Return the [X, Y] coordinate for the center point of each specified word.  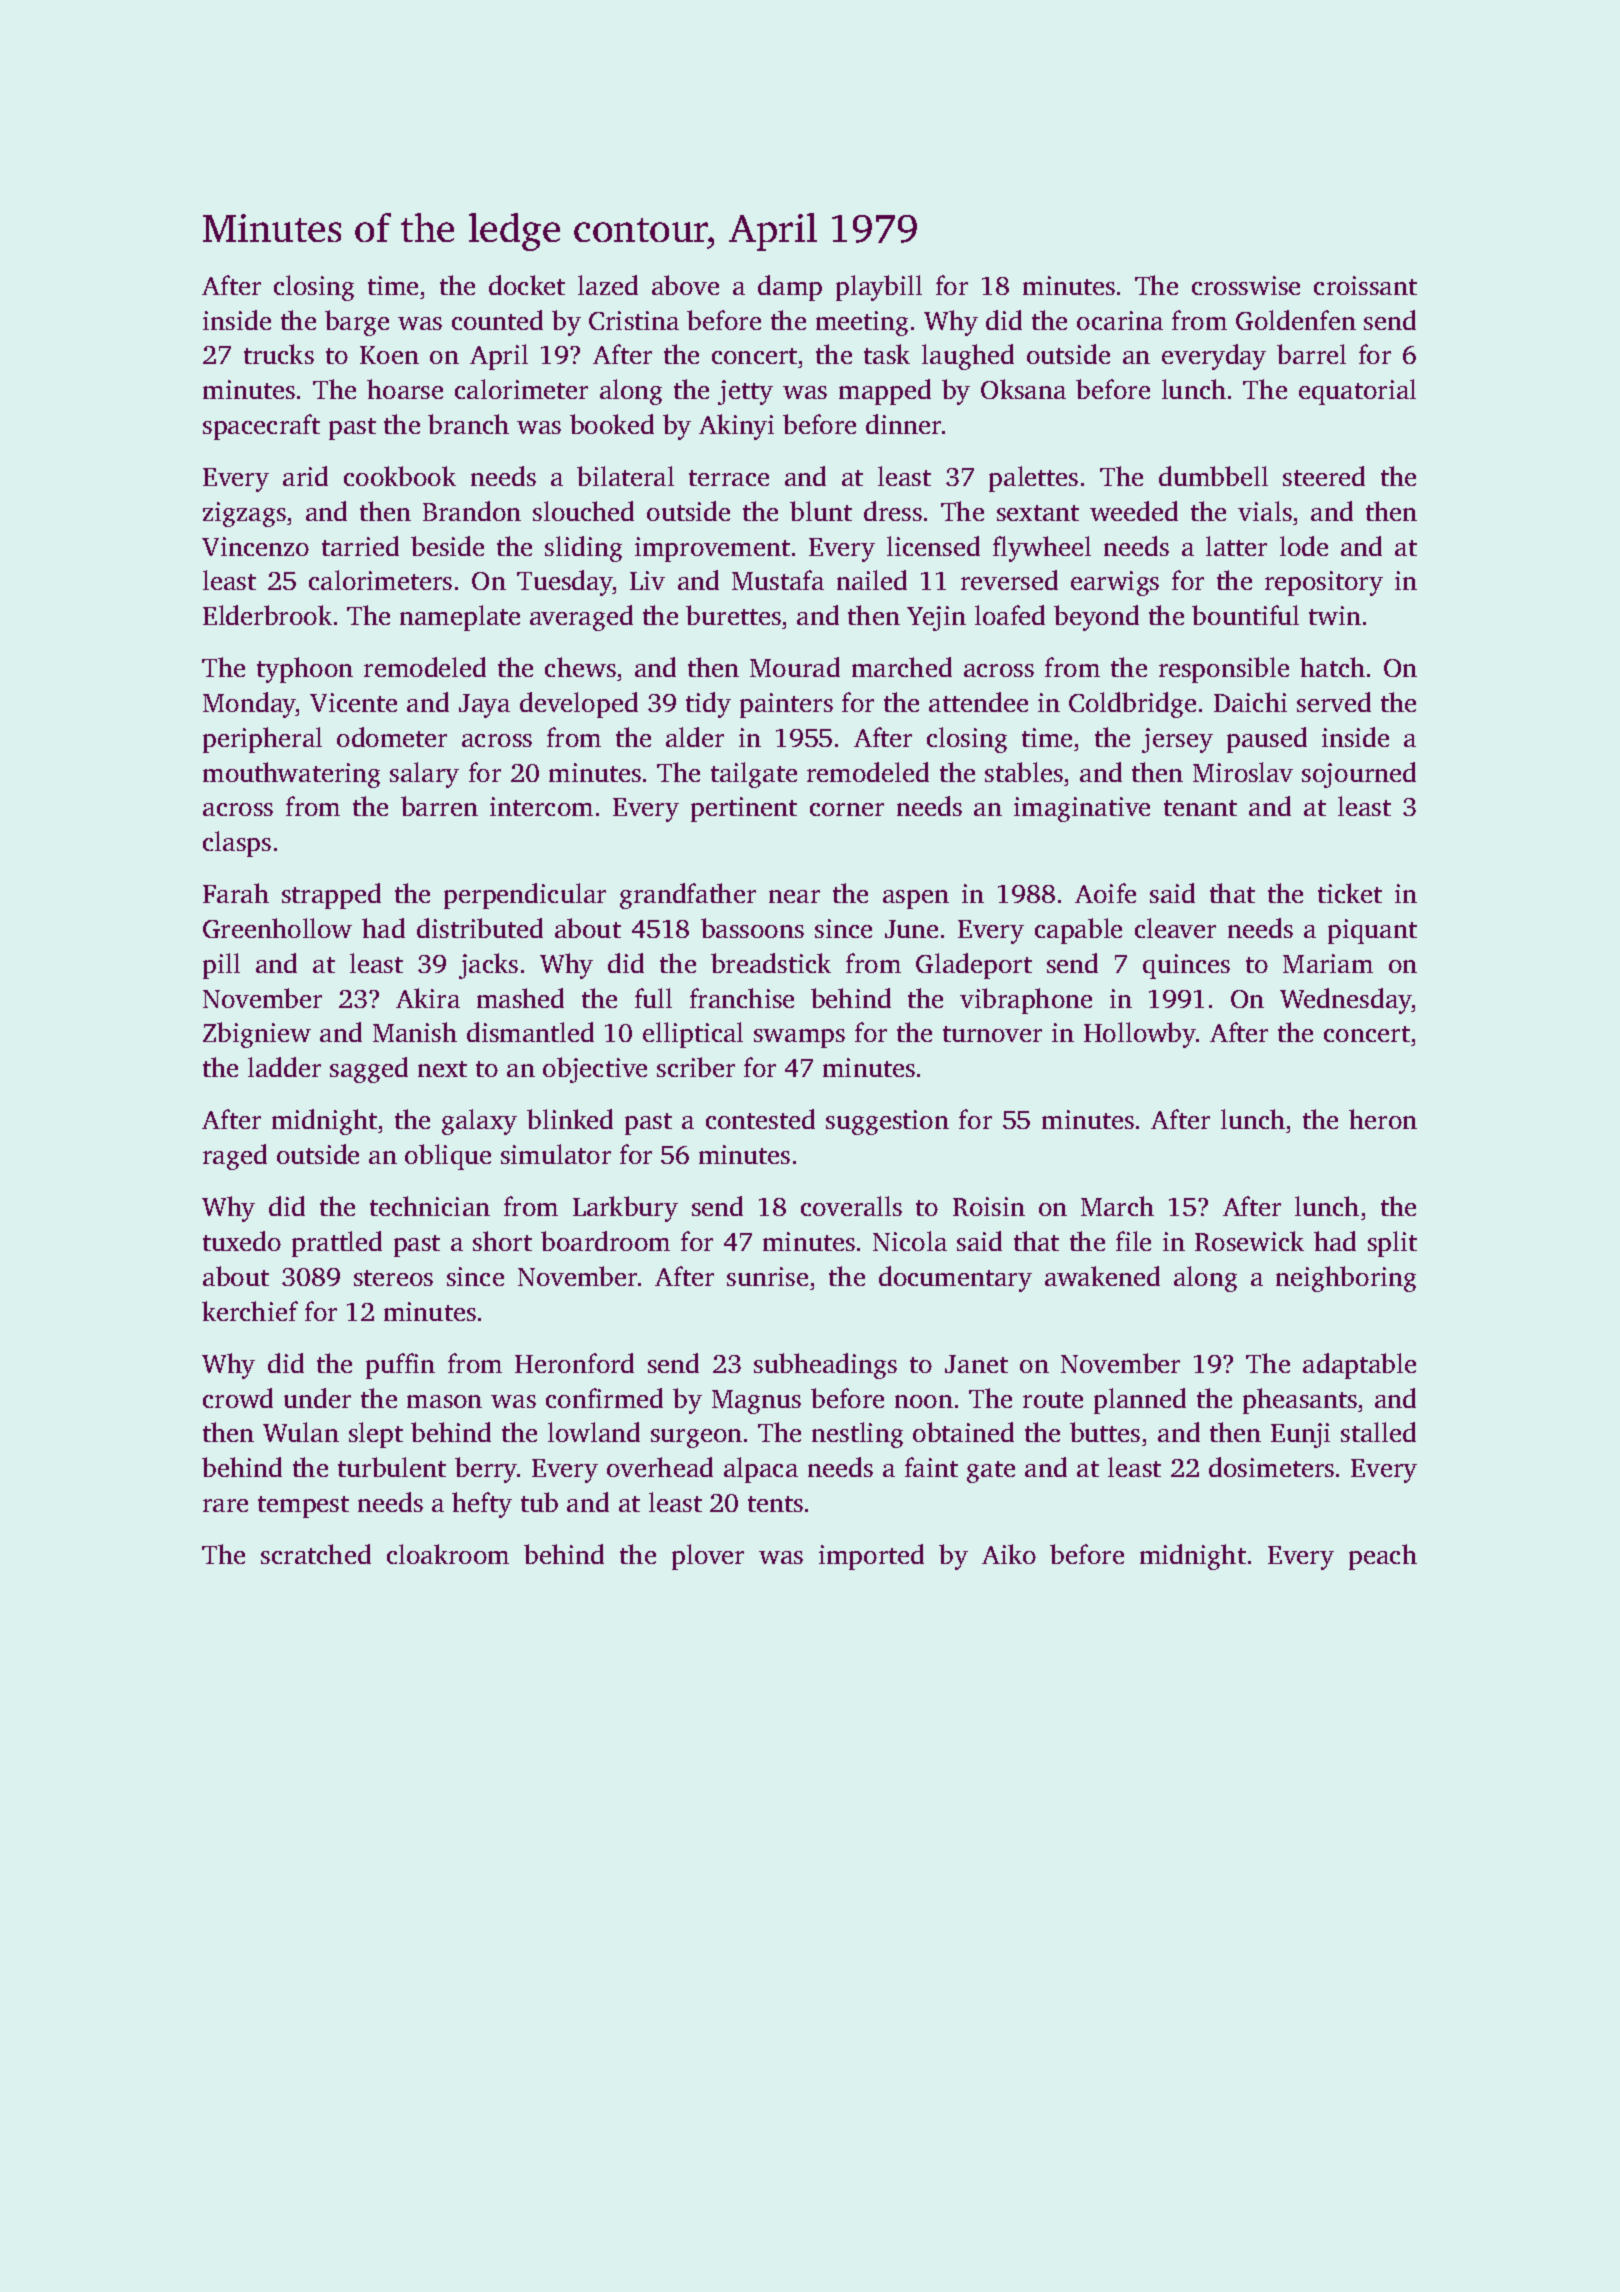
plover [708, 1557]
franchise [742, 998]
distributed [480, 928]
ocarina [1120, 320]
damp [790, 288]
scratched [316, 1554]
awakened [1102, 1276]
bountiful [1245, 615]
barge [357, 323]
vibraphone [1026, 1001]
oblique [448, 1157]
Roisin [989, 1206]
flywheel [1042, 549]
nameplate [460, 618]
